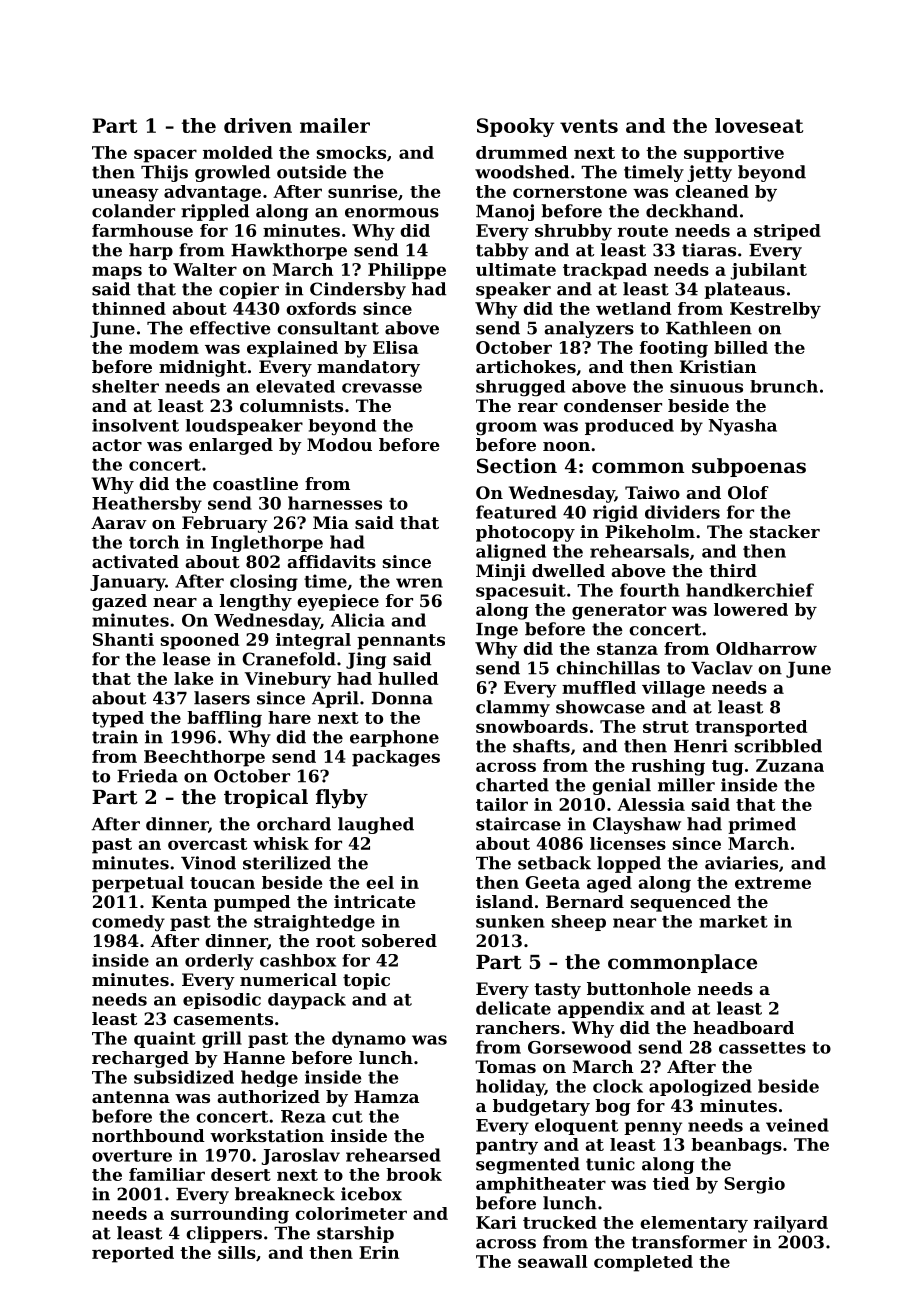  I want to click on brunch, so click(784, 386).
